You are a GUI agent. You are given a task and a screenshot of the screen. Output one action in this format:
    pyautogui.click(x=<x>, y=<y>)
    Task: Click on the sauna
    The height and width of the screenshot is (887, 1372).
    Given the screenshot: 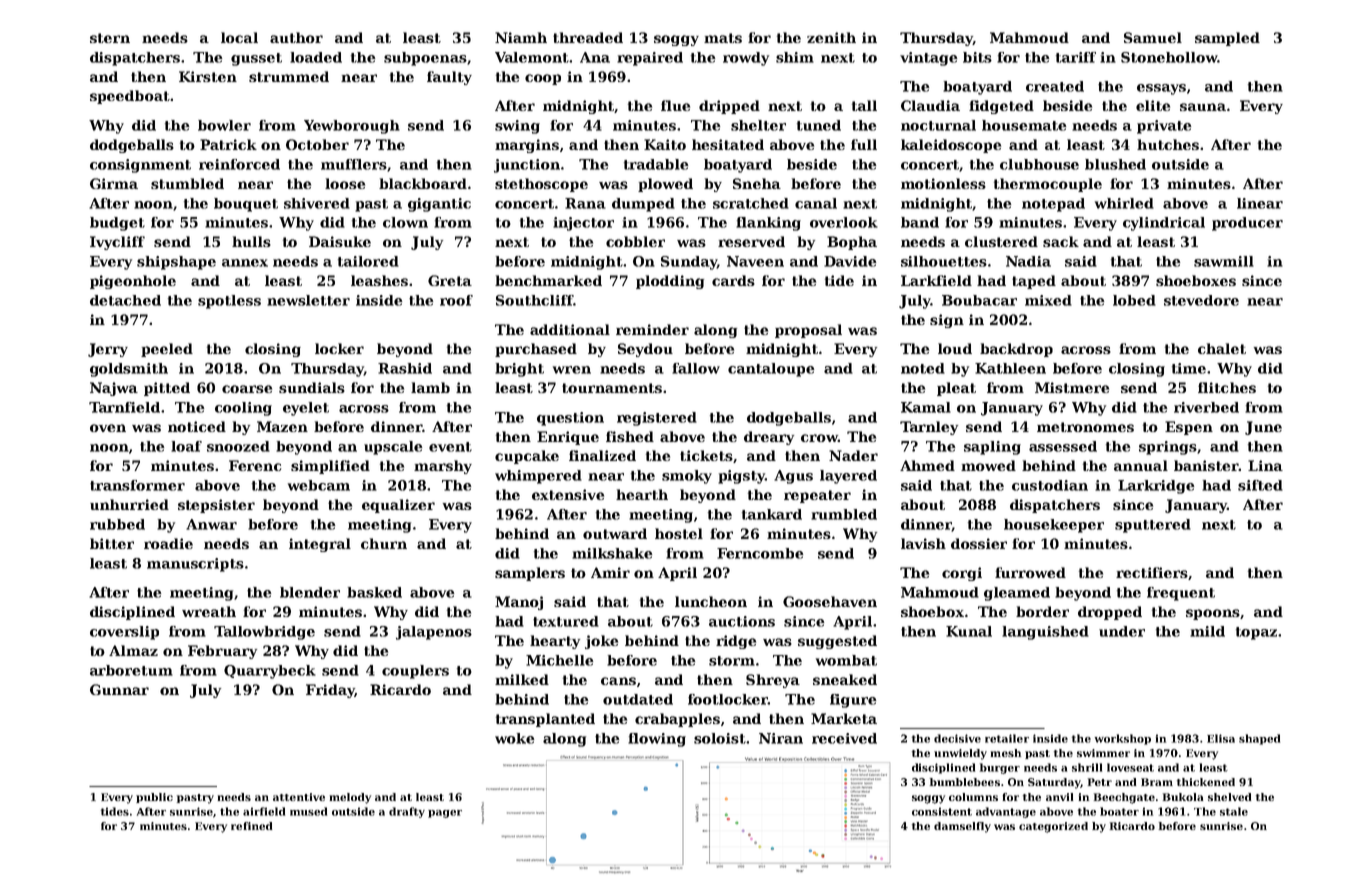 What is the action you would take?
    pyautogui.click(x=1203, y=107)
